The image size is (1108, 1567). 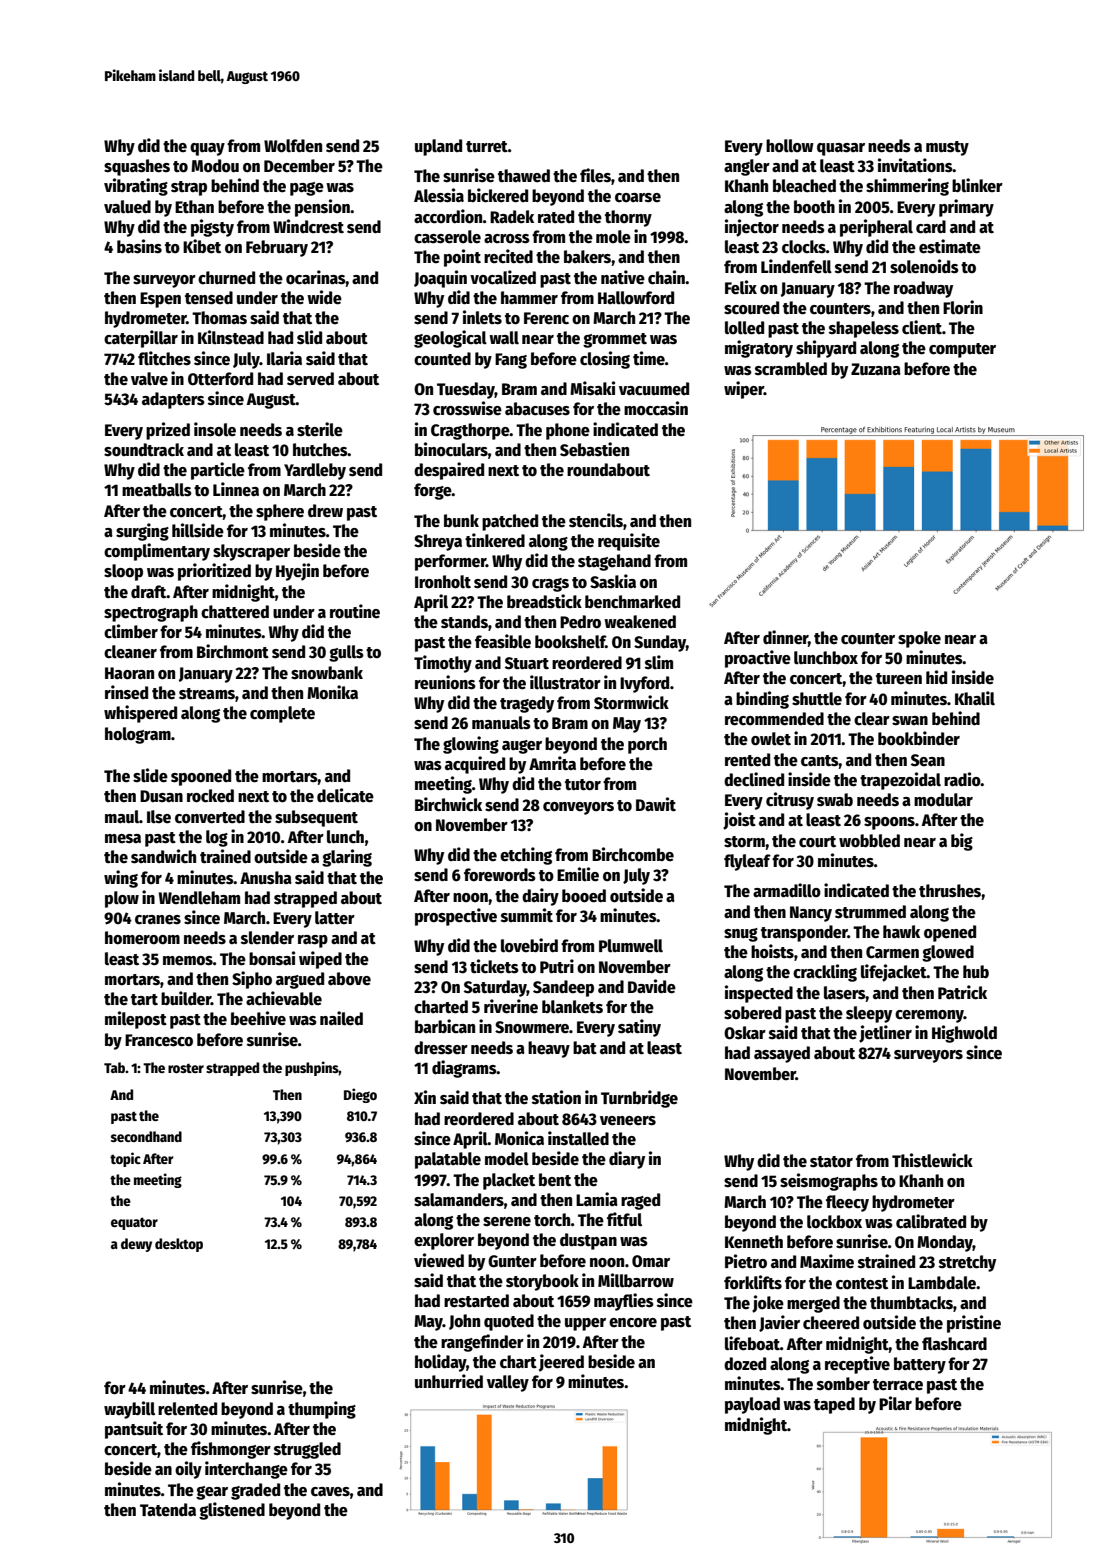 What do you see at coordinates (752, 1405) in the page?
I see `payload` at bounding box center [752, 1405].
